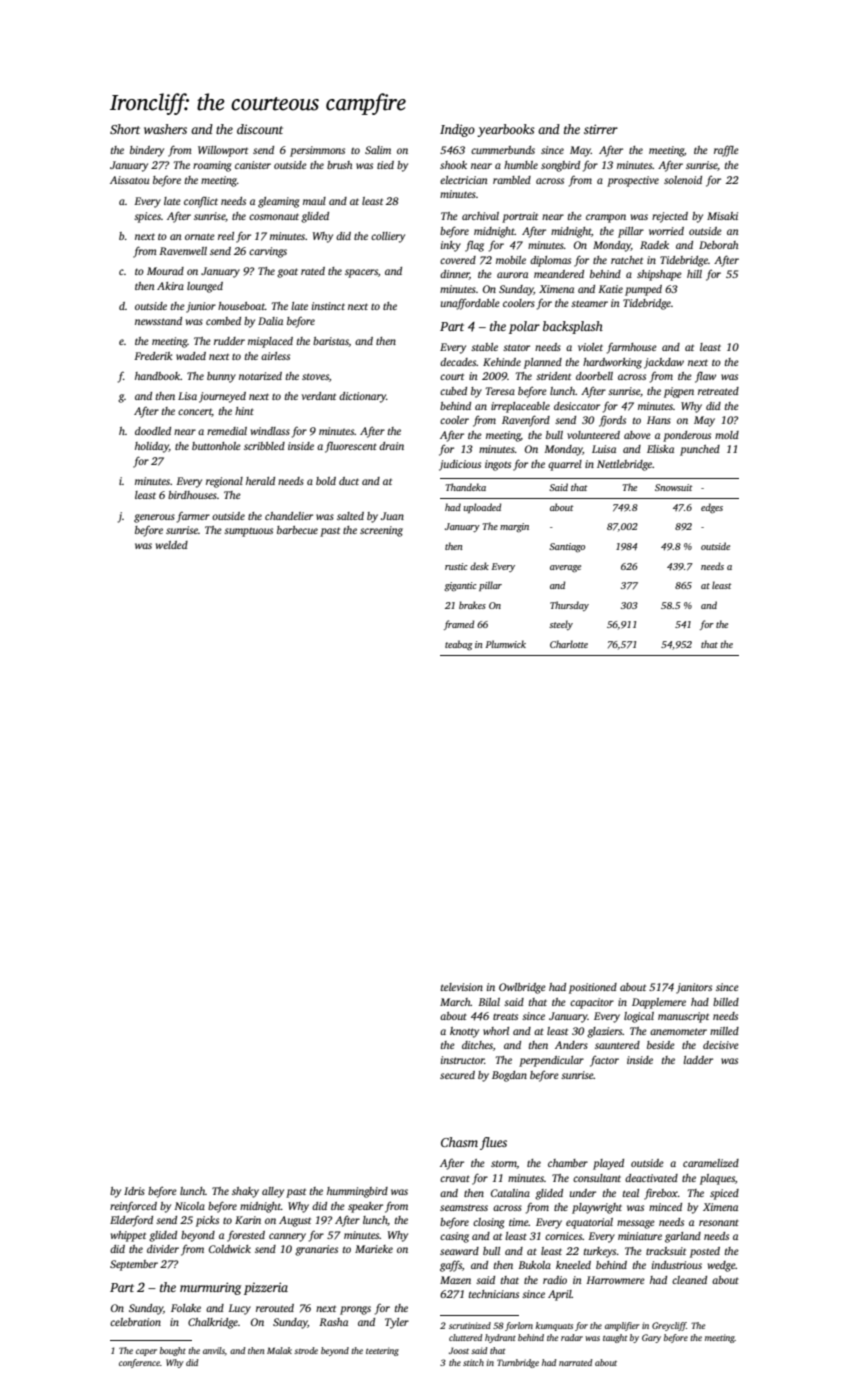  Describe the element at coordinates (382, 1351) in the screenshot. I see `teetering` at that location.
